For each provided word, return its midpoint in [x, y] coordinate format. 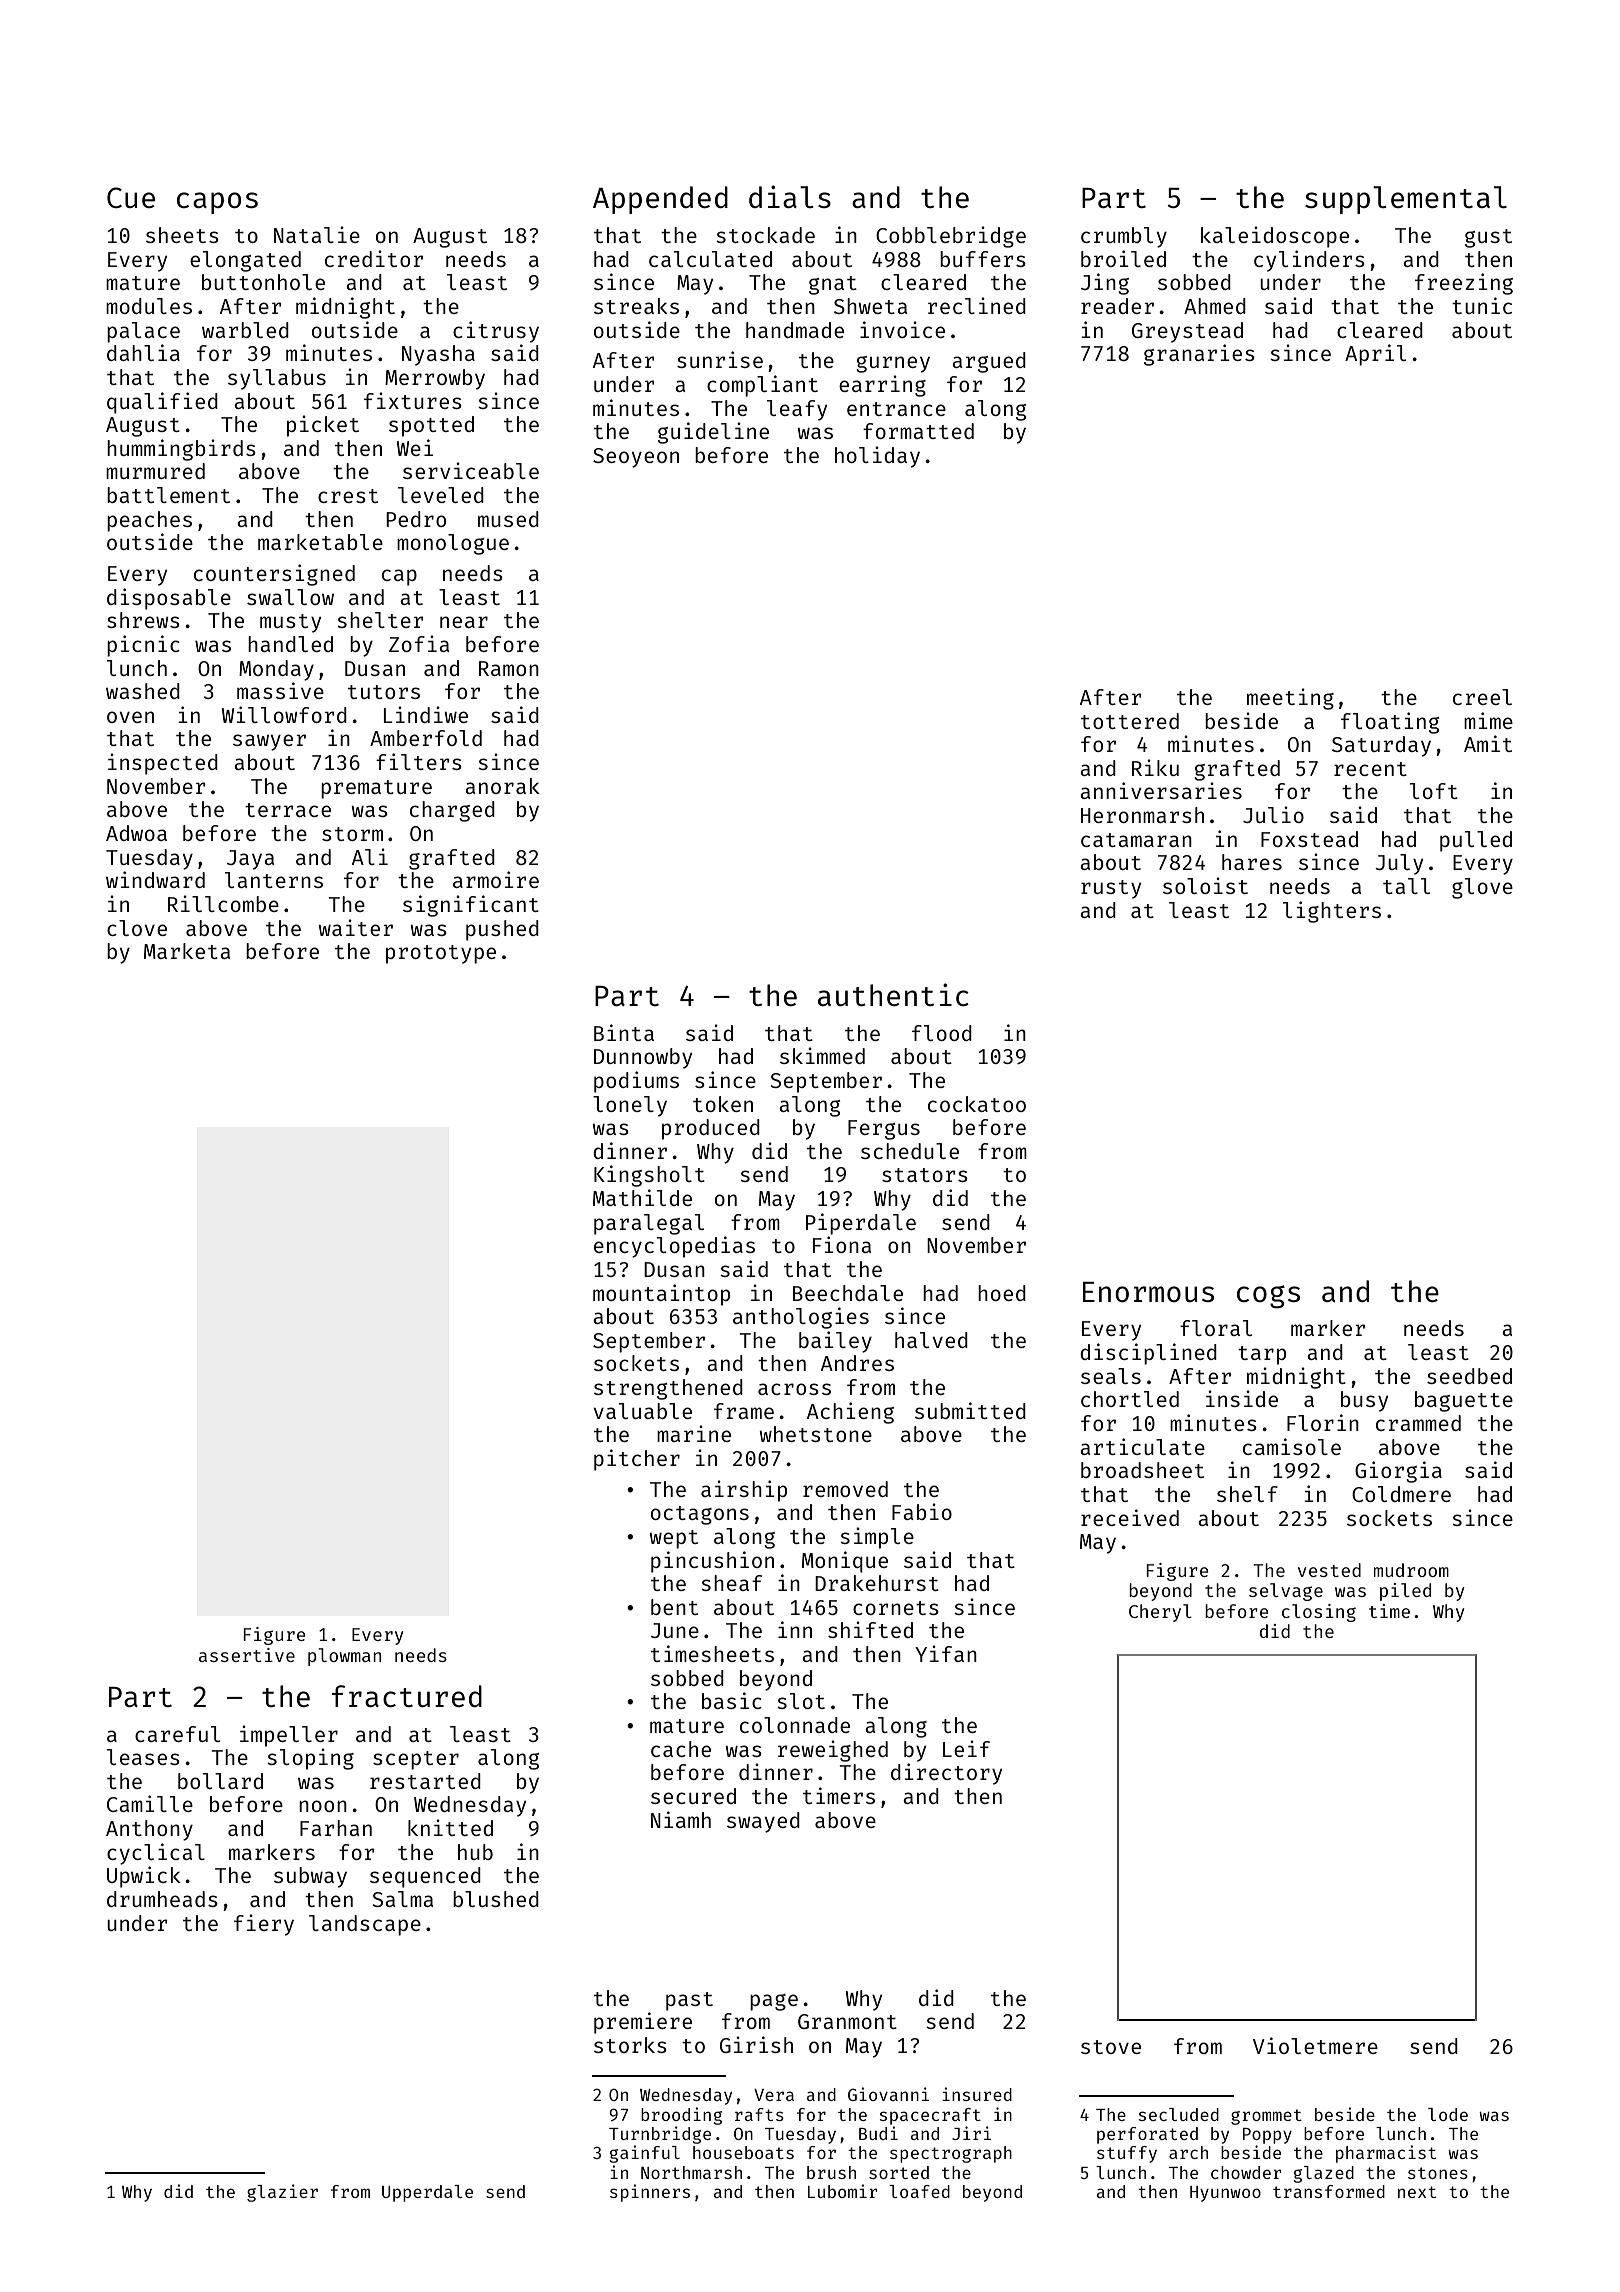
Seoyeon [636, 458]
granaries [1199, 355]
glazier [282, 2193]
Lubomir [842, 2191]
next [1417, 2192]
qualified [162, 403]
